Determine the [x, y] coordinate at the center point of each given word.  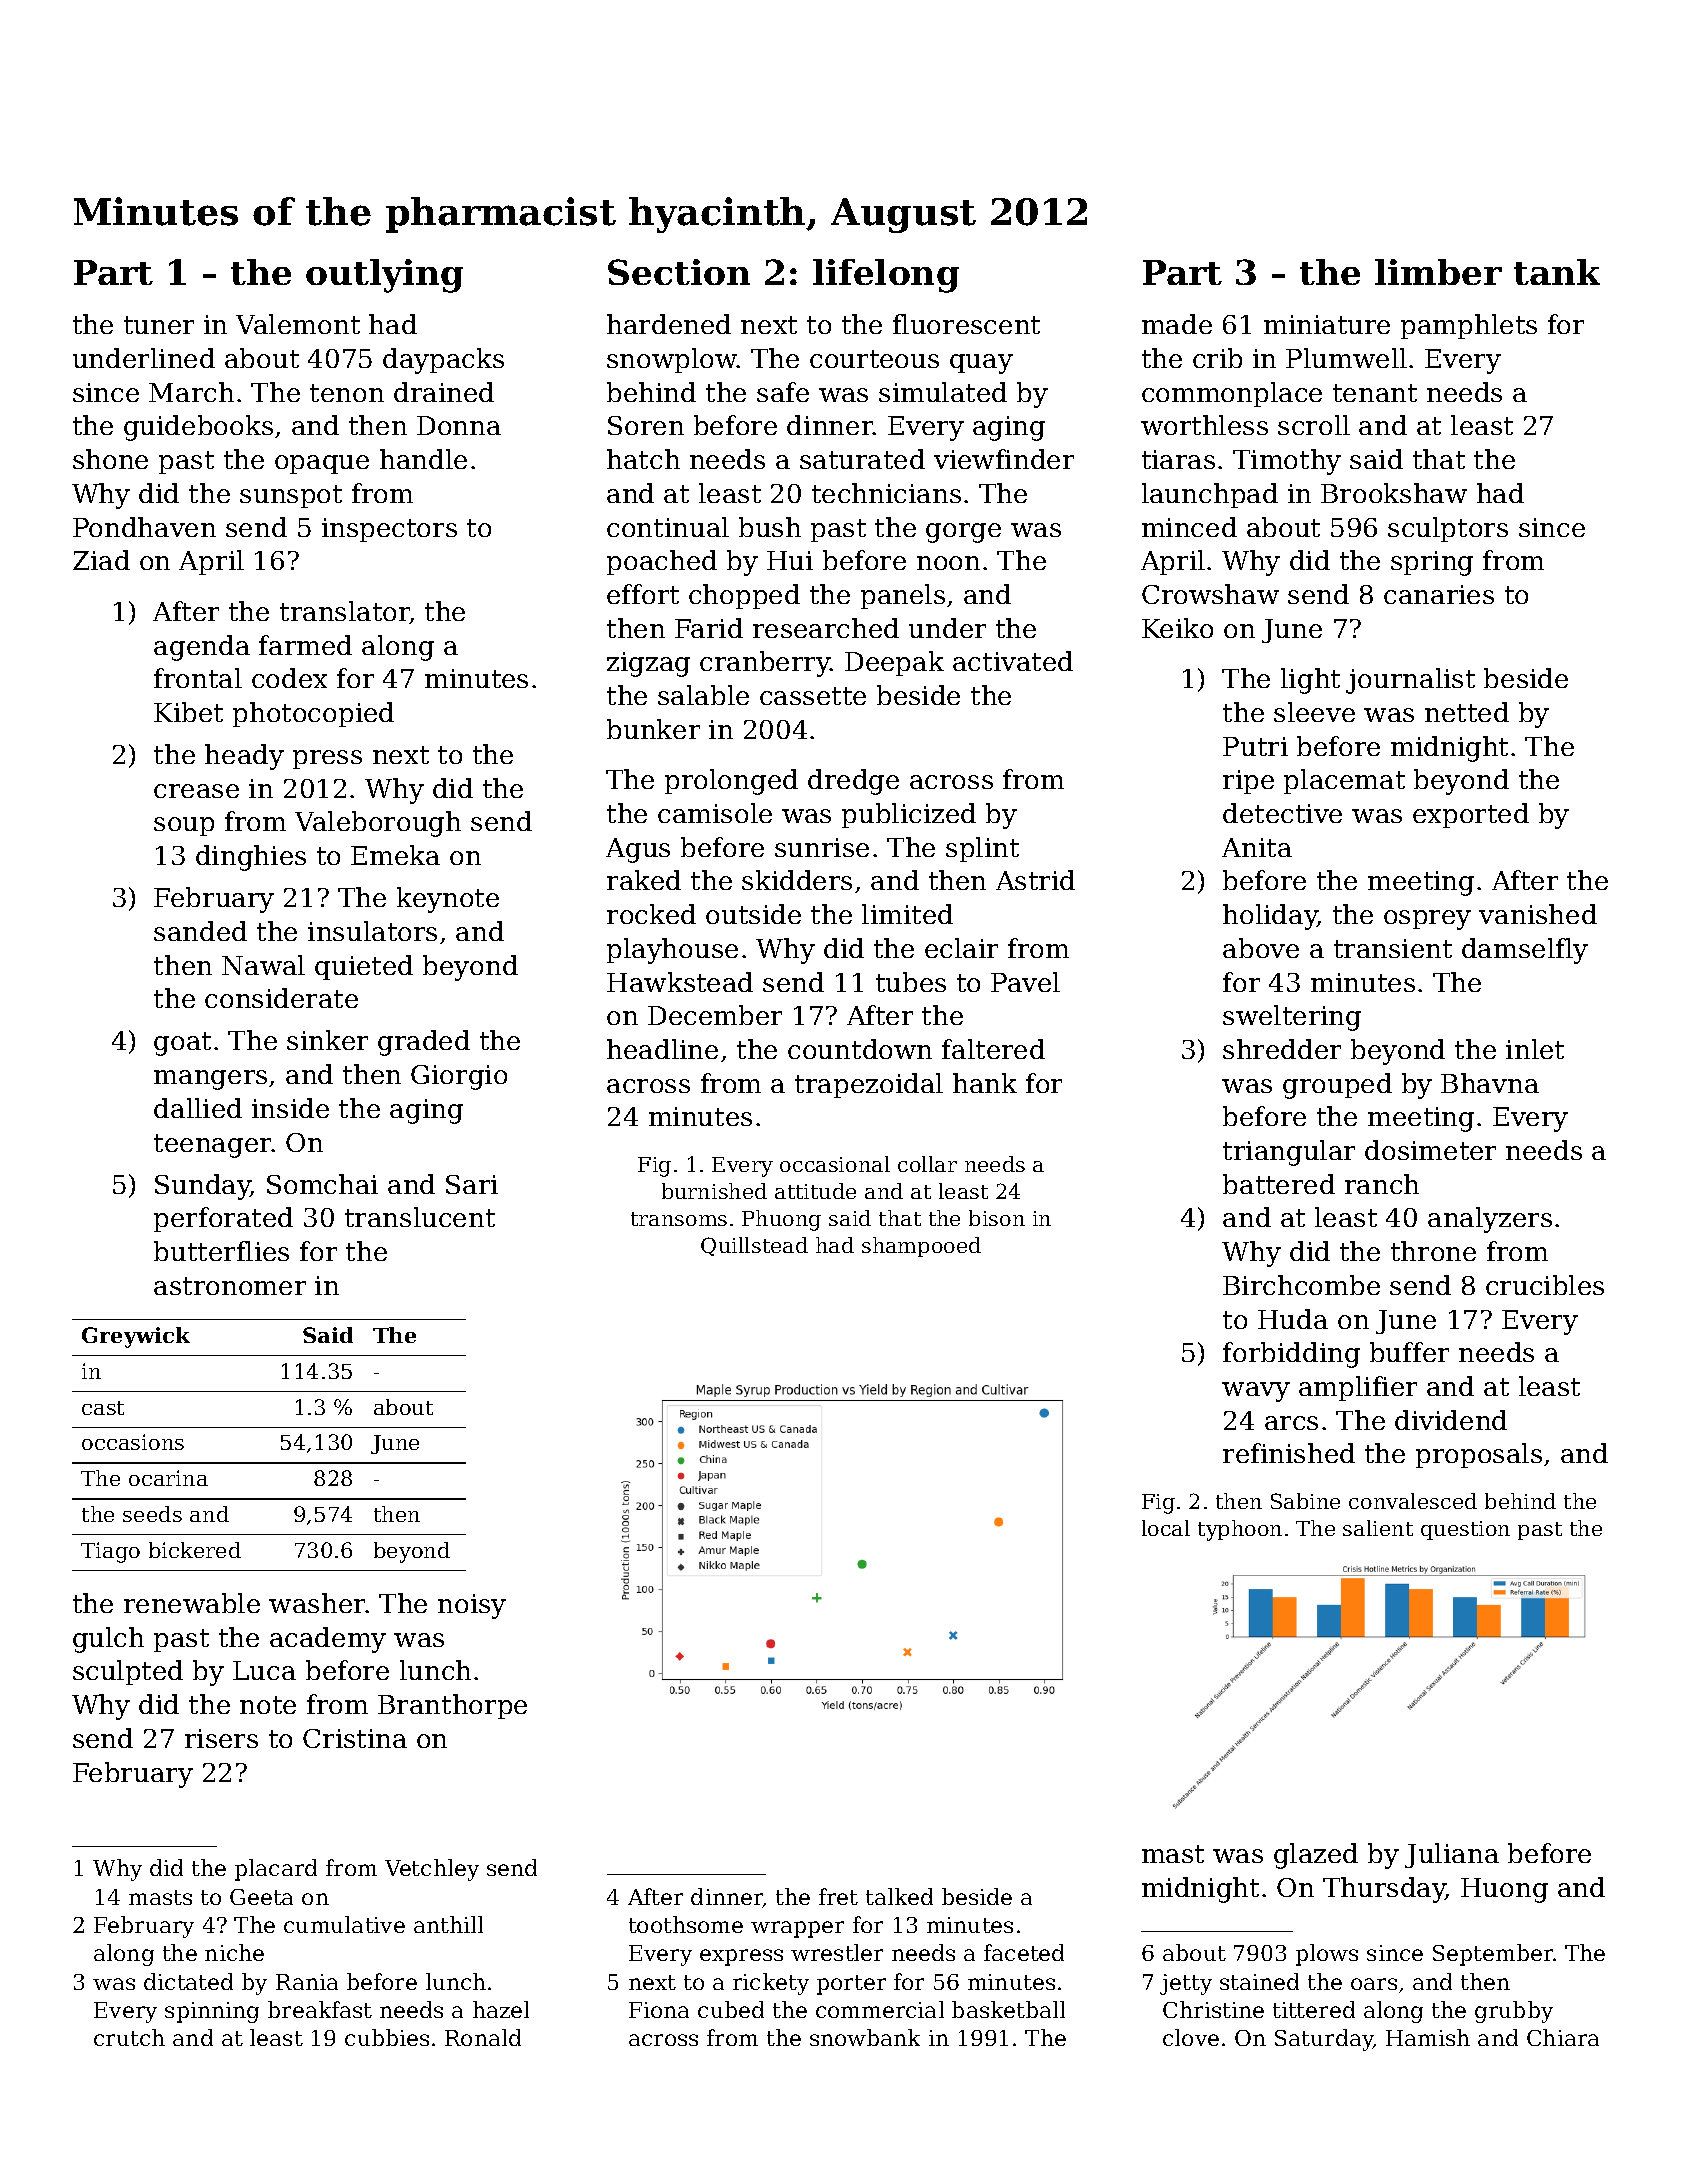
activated [1013, 661]
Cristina [355, 1738]
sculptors [1448, 529]
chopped [744, 596]
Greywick [136, 1337]
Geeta [261, 1897]
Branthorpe [452, 1706]
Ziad [101, 560]
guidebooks [198, 428]
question [1465, 1530]
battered [1279, 1184]
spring [1432, 563]
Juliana [1452, 1855]
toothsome [686, 1924]
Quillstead [754, 1246]
